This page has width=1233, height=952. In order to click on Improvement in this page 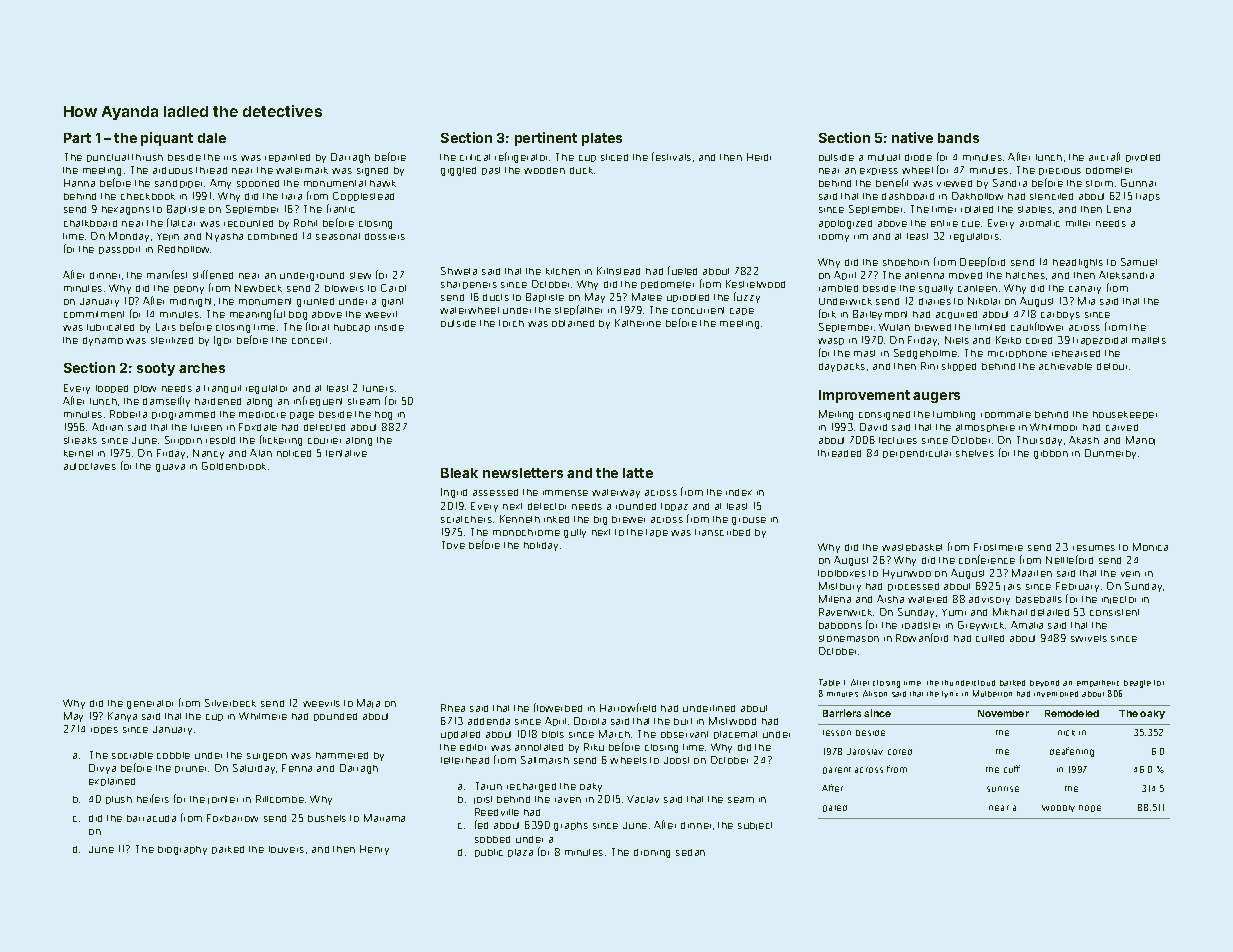, I will do `click(864, 396)`.
